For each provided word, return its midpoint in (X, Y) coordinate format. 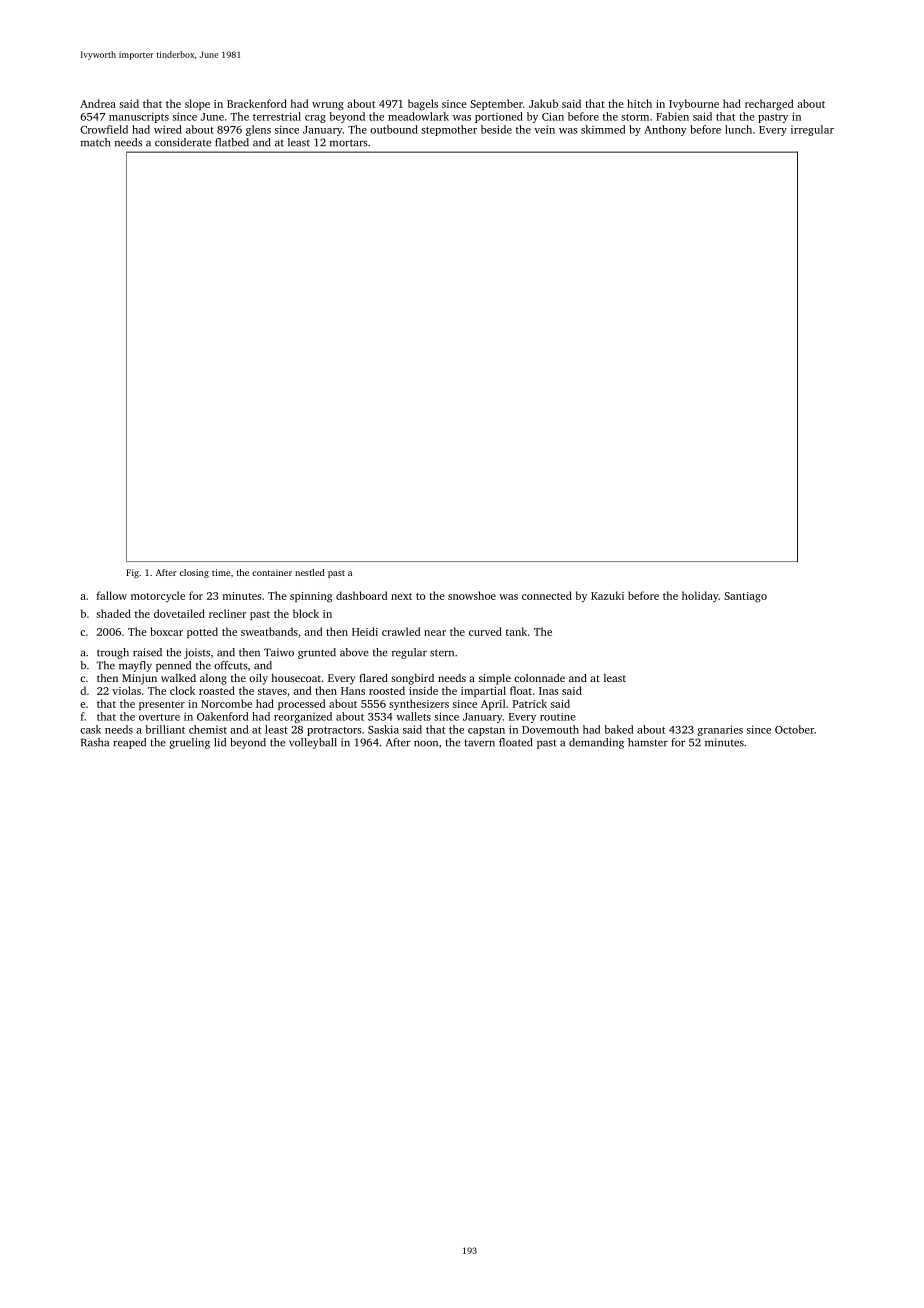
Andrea (98, 103)
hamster (648, 742)
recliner (227, 613)
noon (426, 743)
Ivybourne (694, 105)
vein (544, 129)
